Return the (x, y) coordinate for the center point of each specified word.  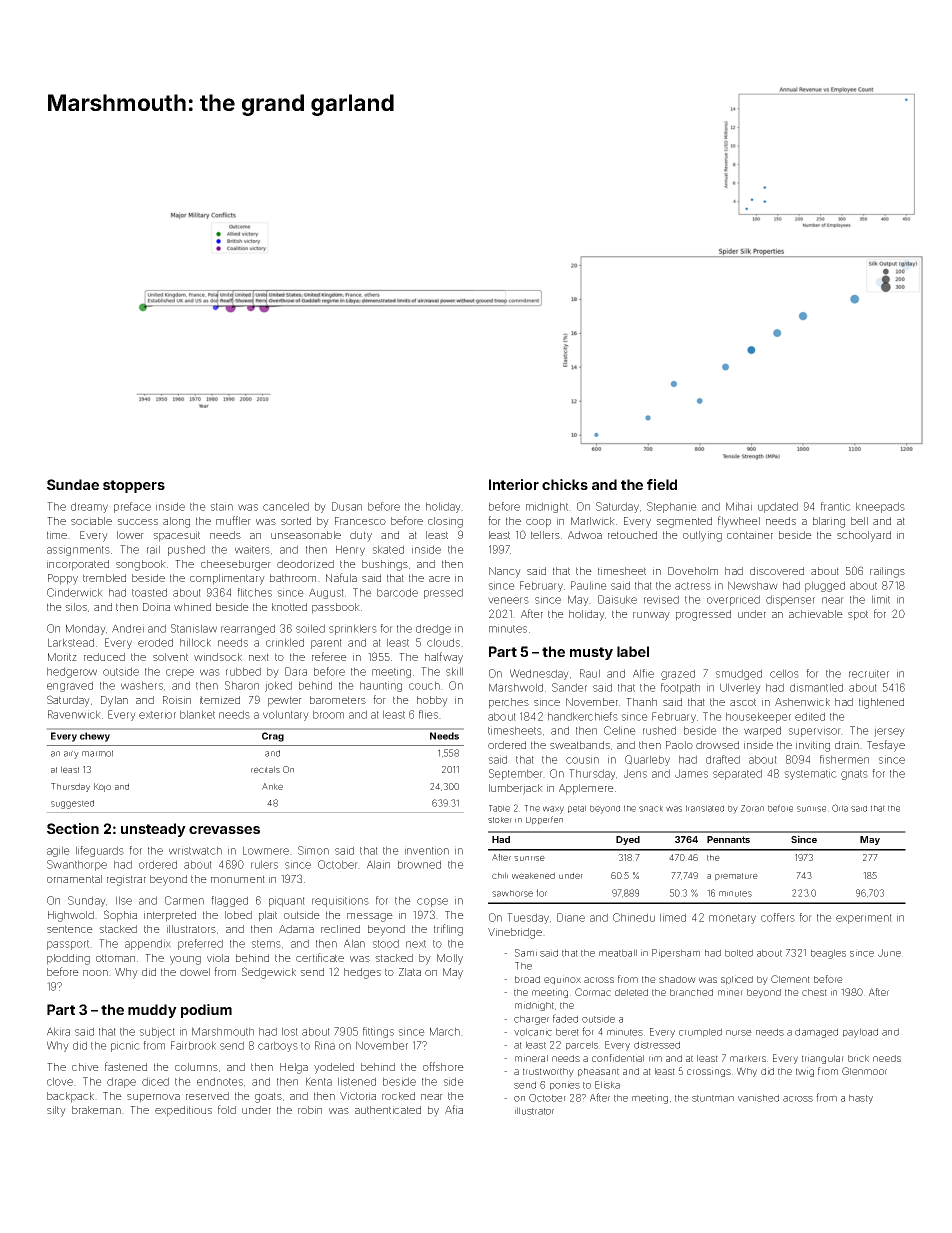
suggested (72, 804)
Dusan (347, 506)
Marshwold (516, 687)
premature (736, 877)
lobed (238, 915)
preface (132, 507)
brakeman (96, 1110)
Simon (313, 850)
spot (858, 615)
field (662, 484)
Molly (450, 959)
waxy (553, 810)
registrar (126, 880)
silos (76, 607)
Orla (840, 808)
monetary (732, 919)
